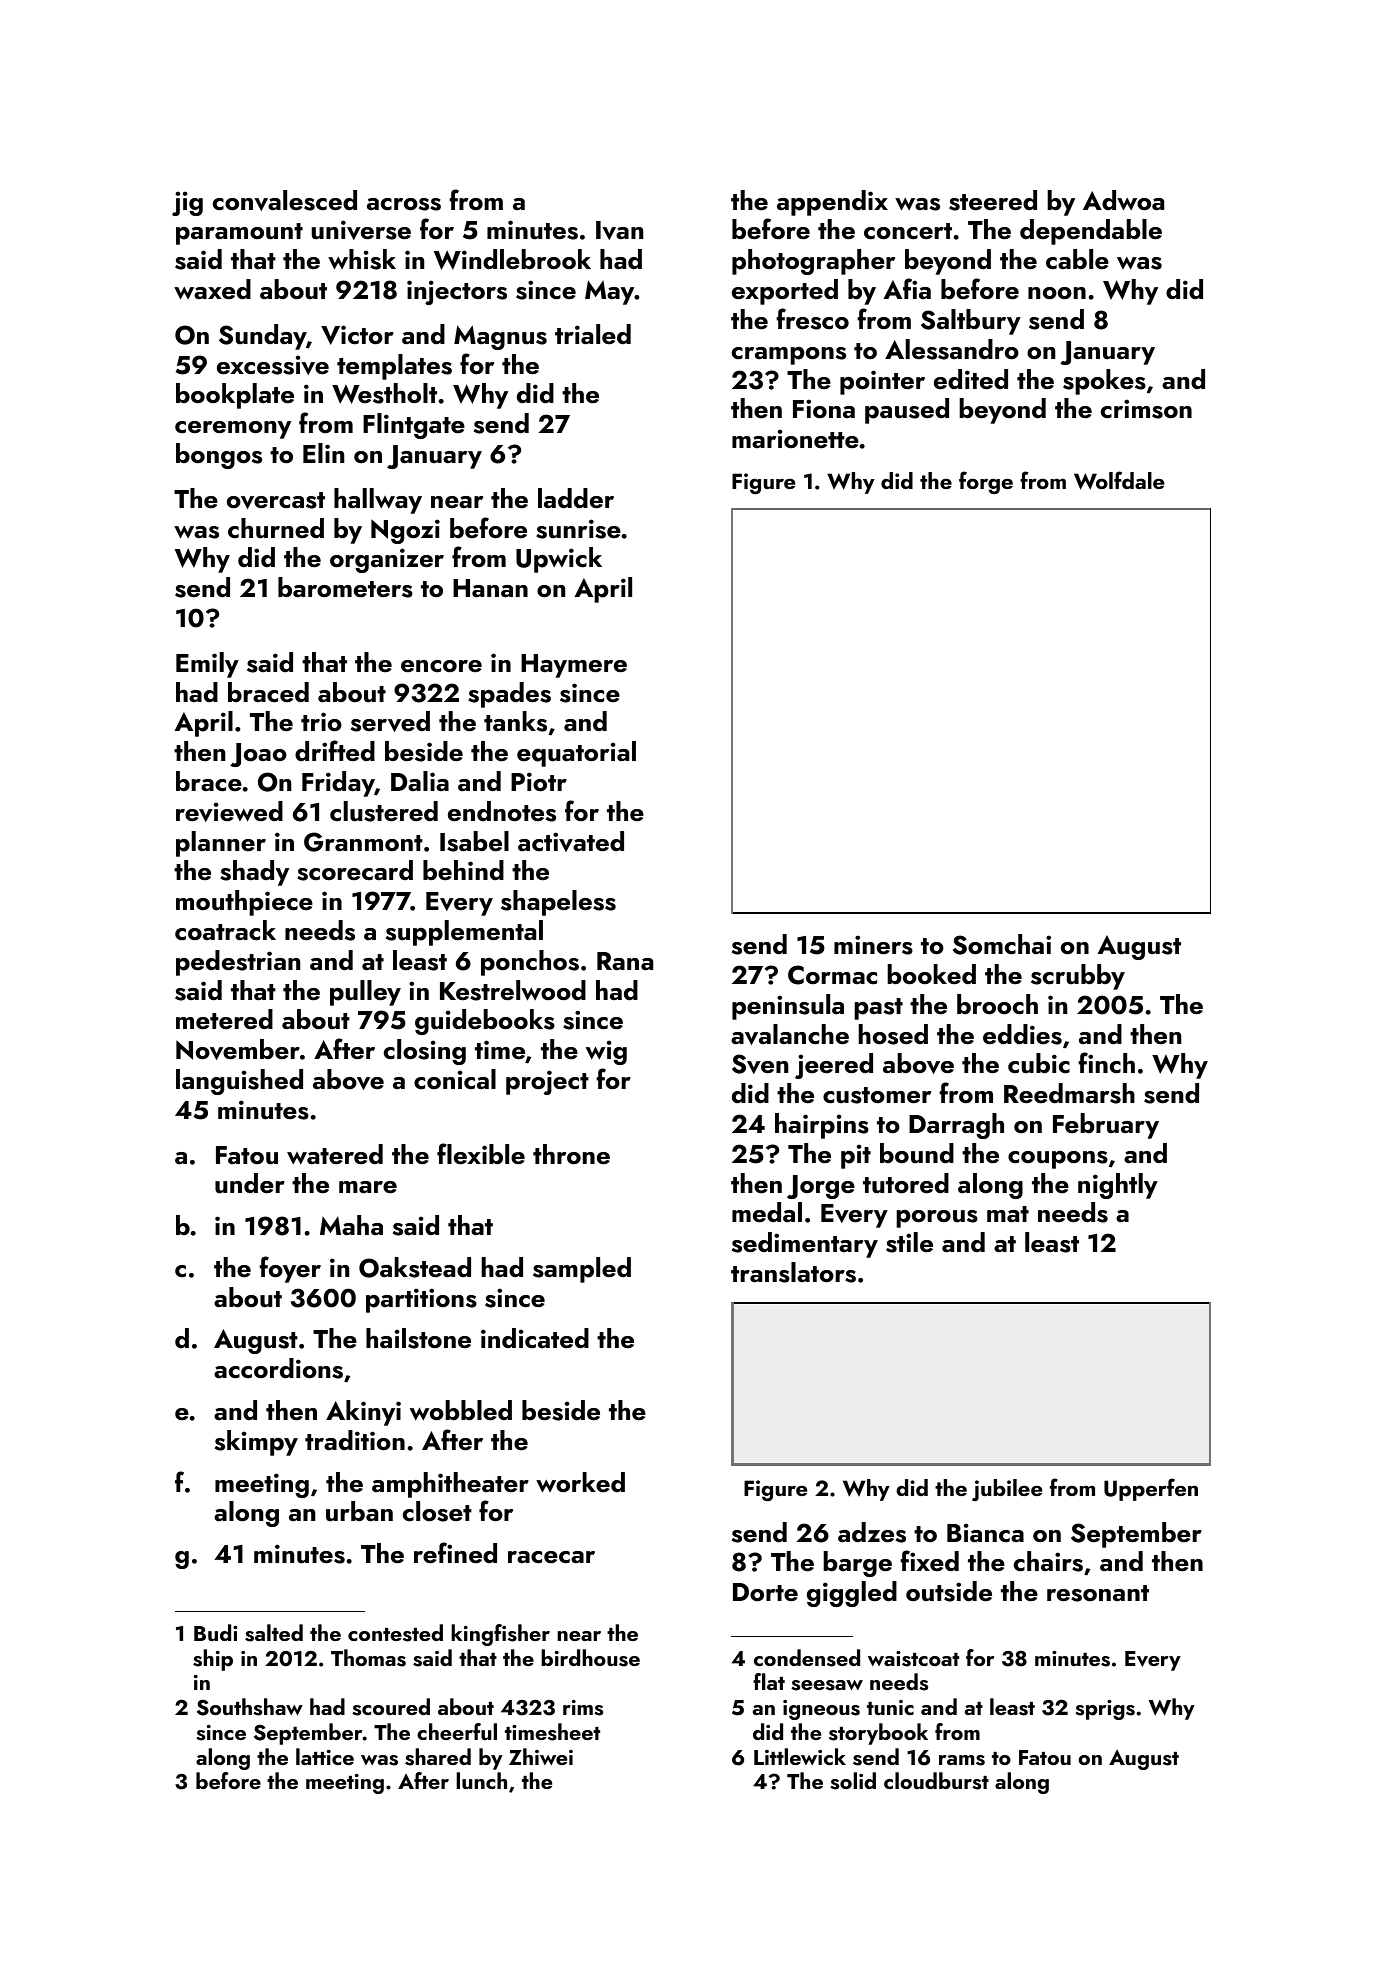 This document has width=1386, height=1969. What do you see at coordinates (278, 1368) in the document?
I see `accordions` at bounding box center [278, 1368].
